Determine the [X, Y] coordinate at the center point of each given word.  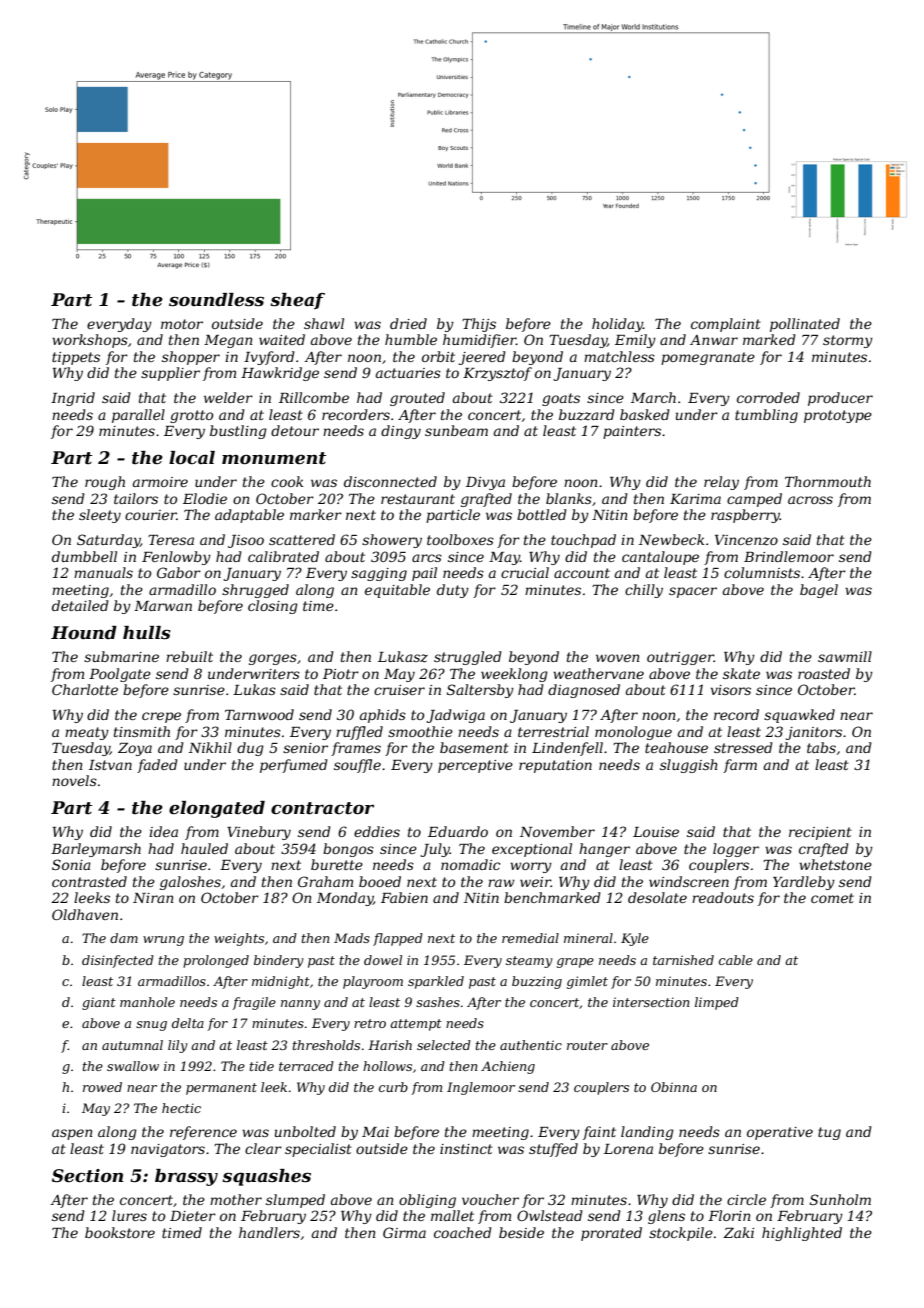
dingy [401, 432]
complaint [726, 325]
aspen [72, 1134]
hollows [387, 1066]
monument [274, 458]
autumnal [132, 1045]
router [587, 1045]
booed [380, 881]
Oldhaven [85, 914]
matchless [619, 356]
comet [832, 898]
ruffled [359, 733]
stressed [743, 747]
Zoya [135, 749]
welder [228, 397]
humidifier [479, 341]
